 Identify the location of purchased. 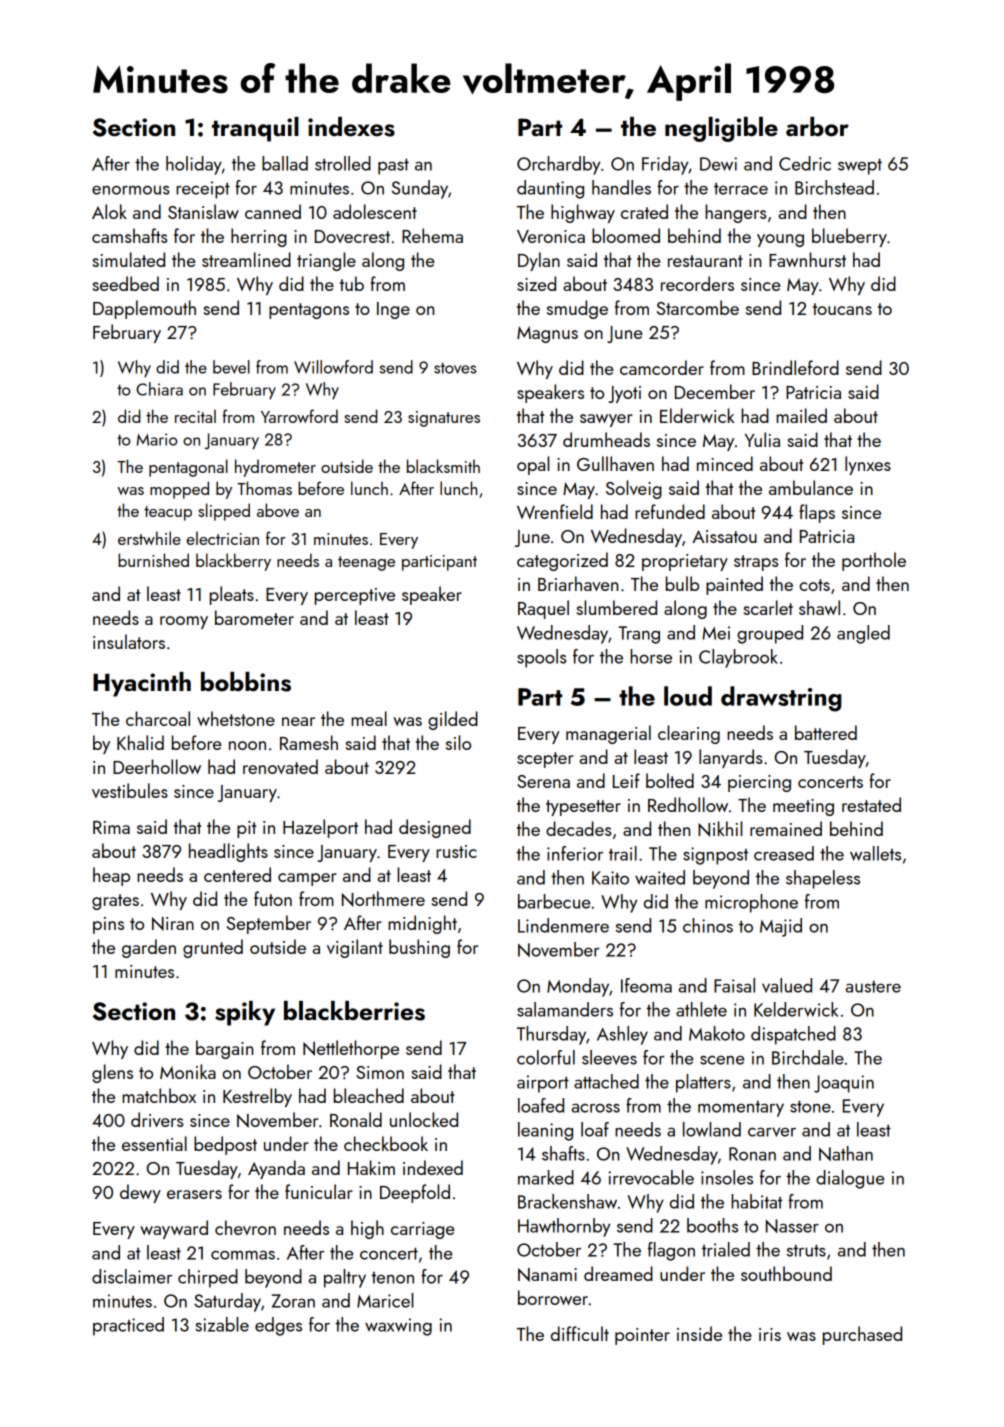
(862, 1335).
